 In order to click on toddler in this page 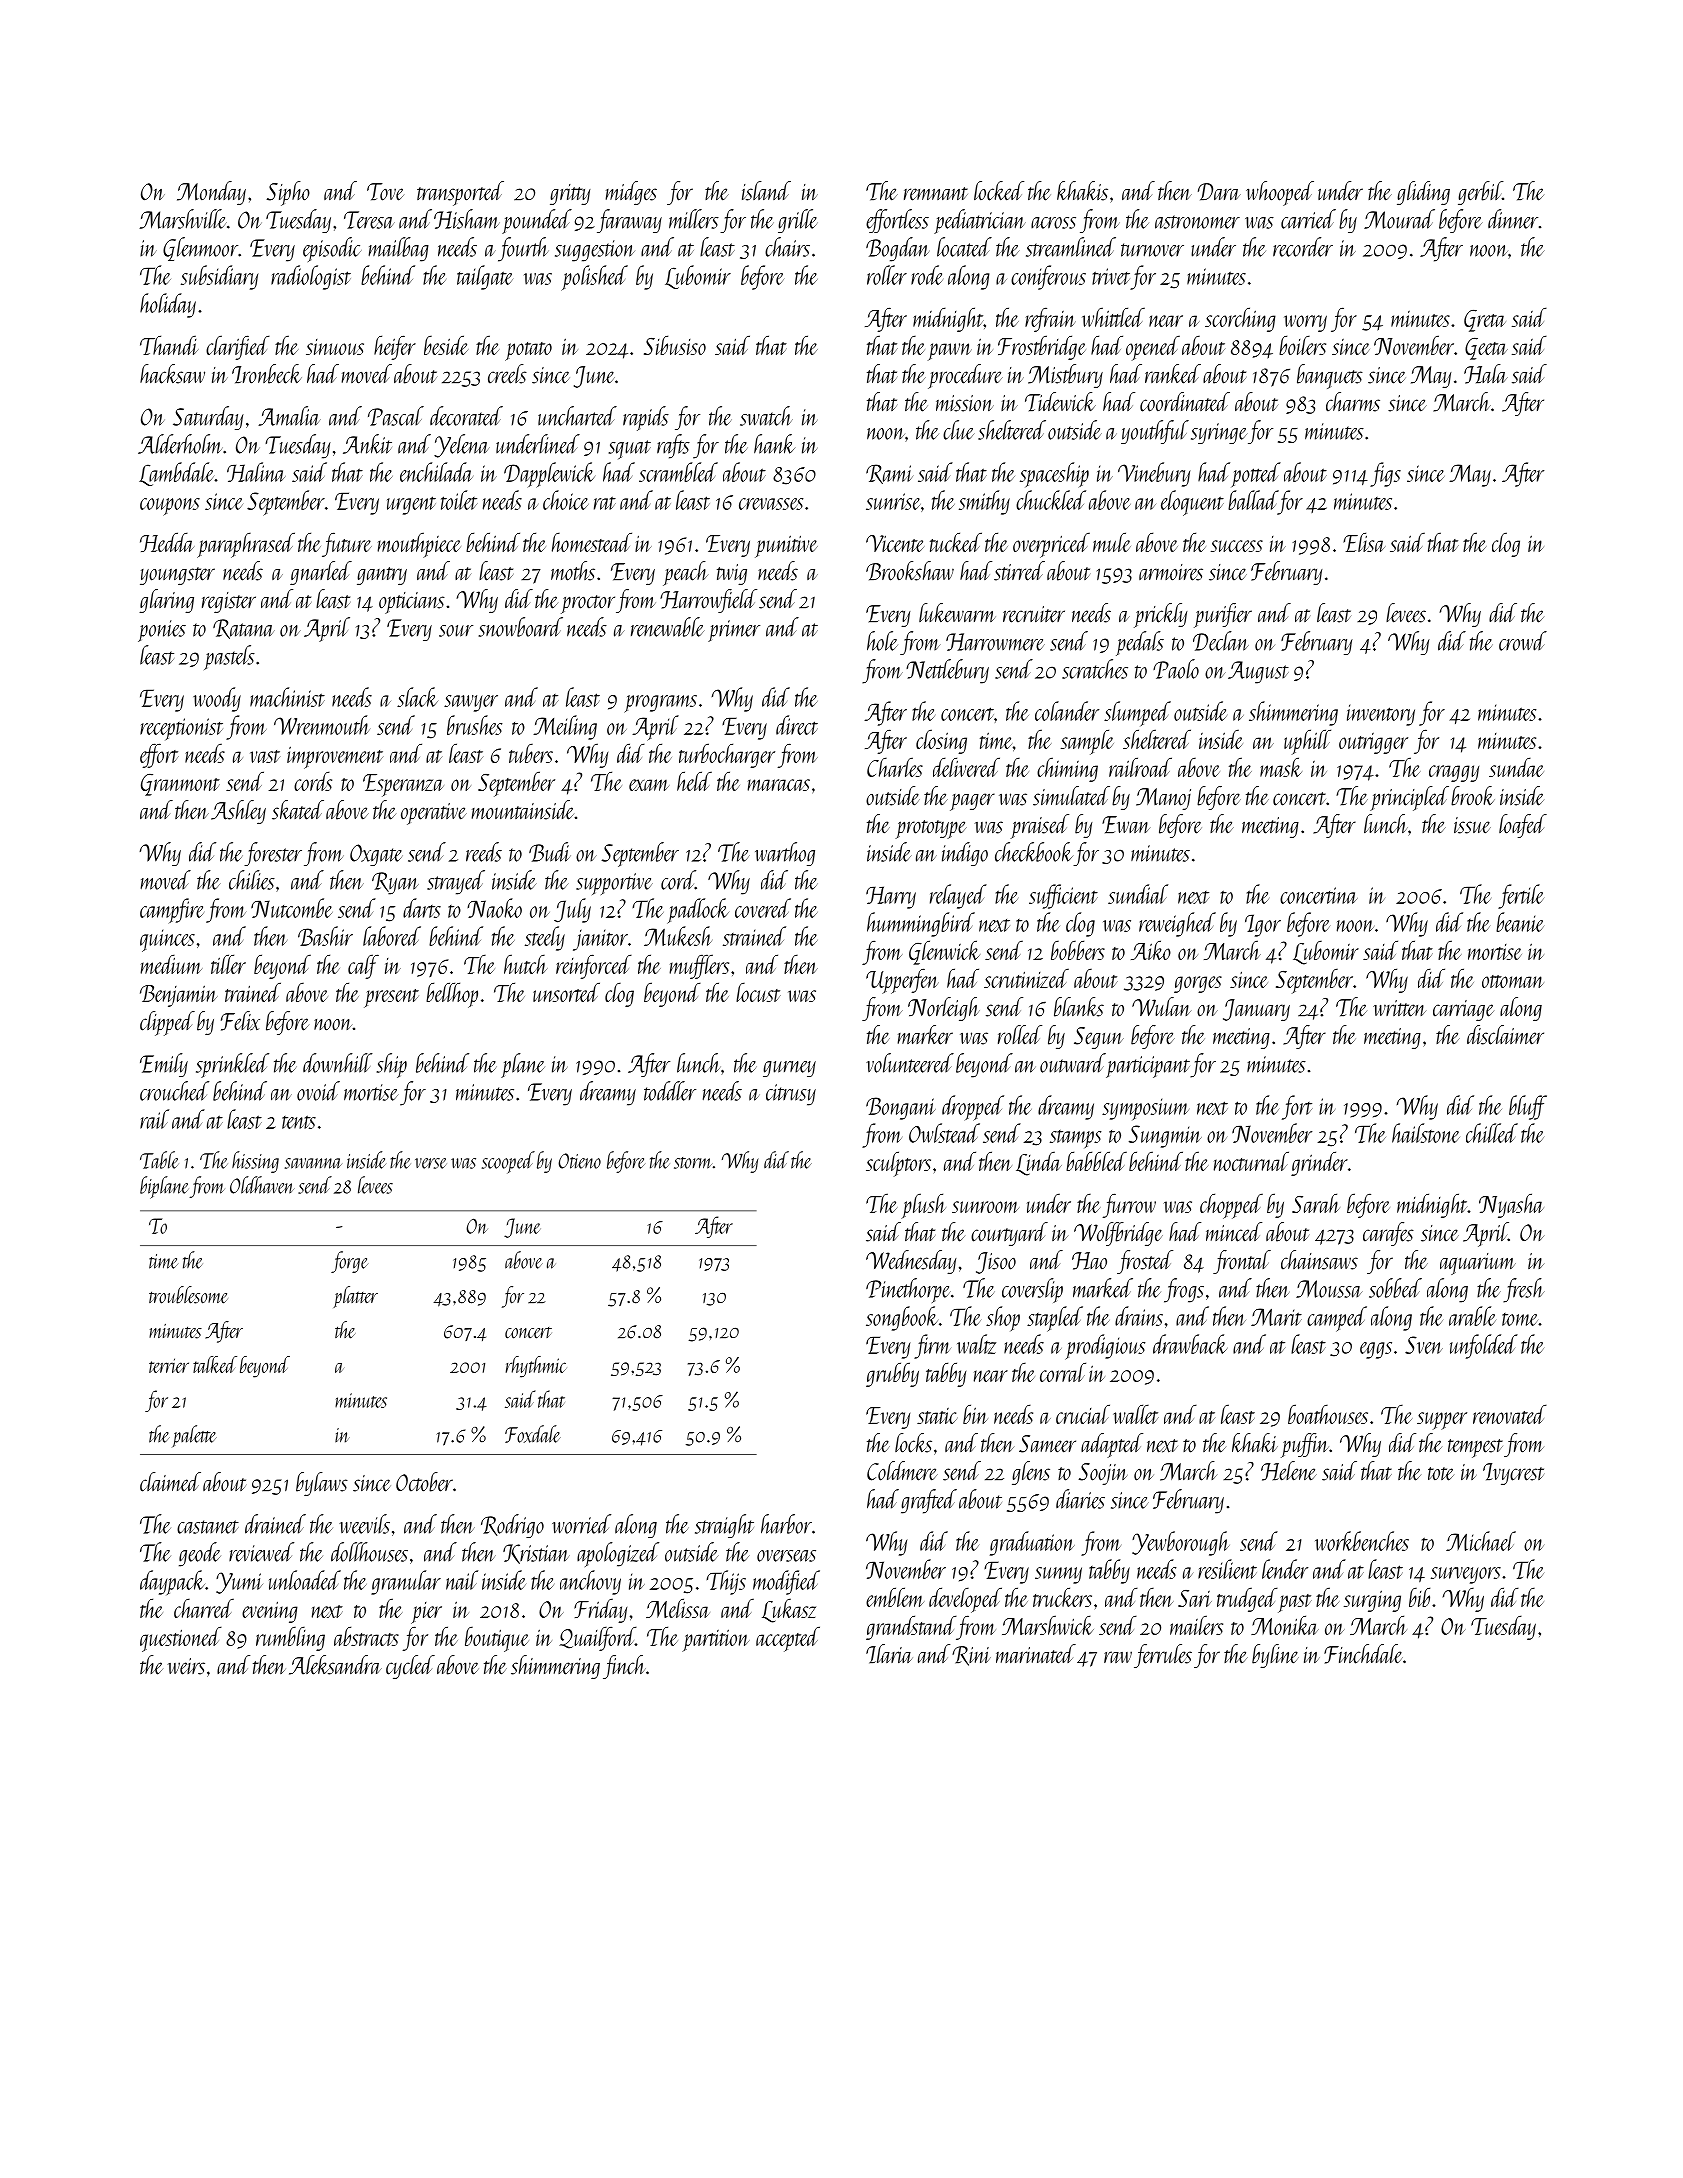, I will do `click(670, 1091)`.
